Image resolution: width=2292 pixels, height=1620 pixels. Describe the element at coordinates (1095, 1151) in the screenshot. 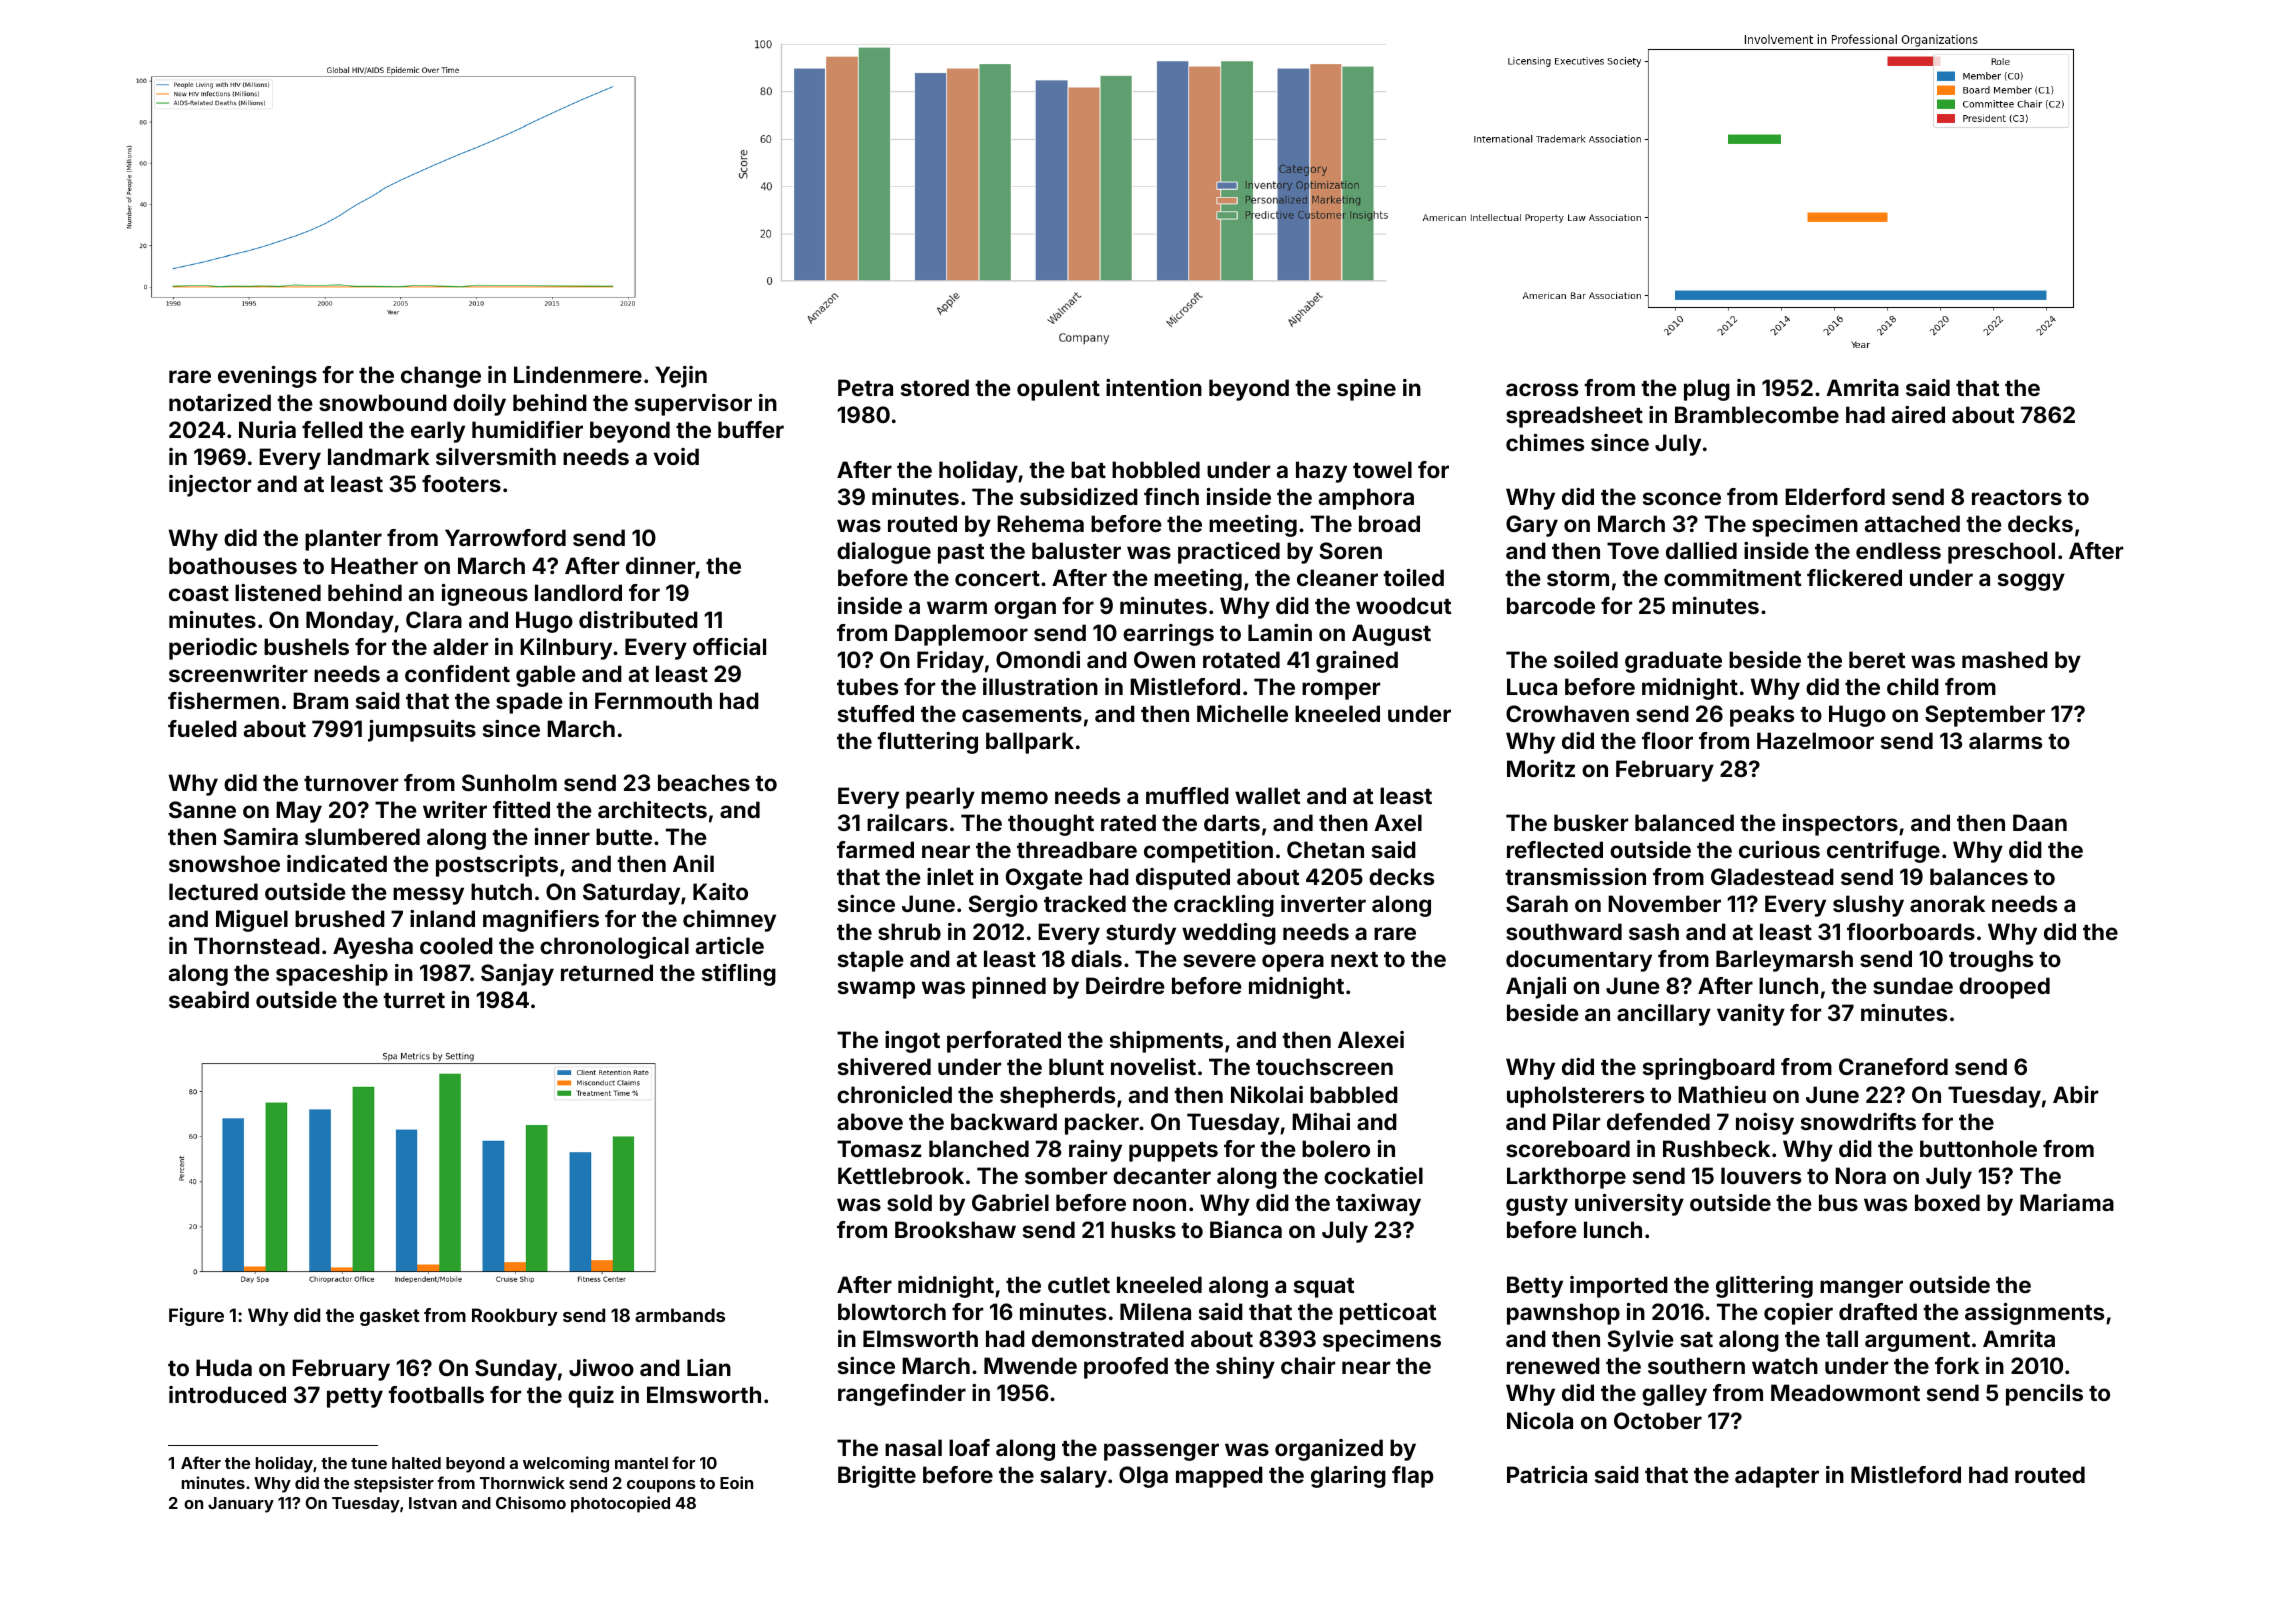

I see `rainy` at that location.
